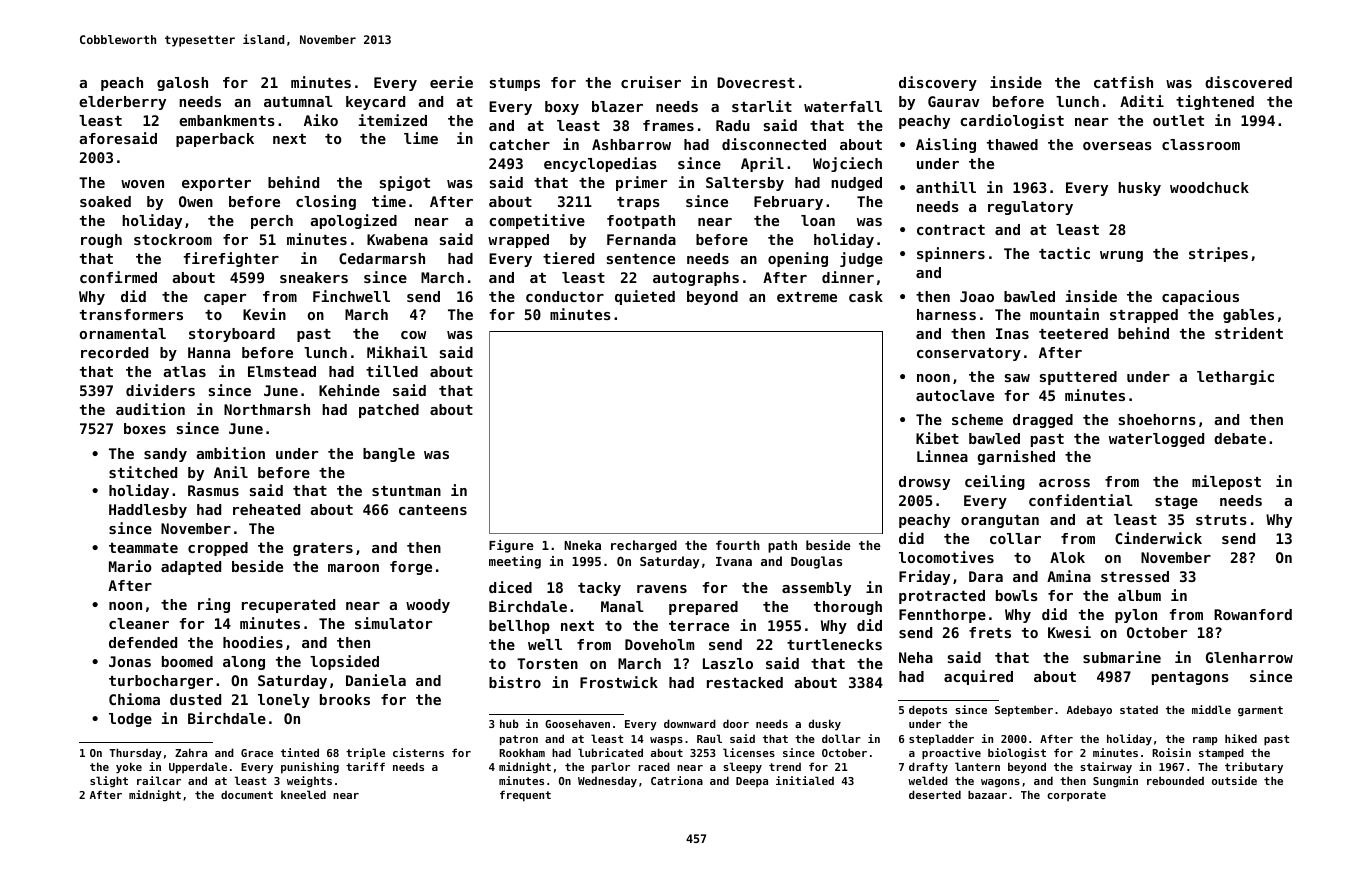 The image size is (1372, 887). I want to click on patched, so click(389, 411).
